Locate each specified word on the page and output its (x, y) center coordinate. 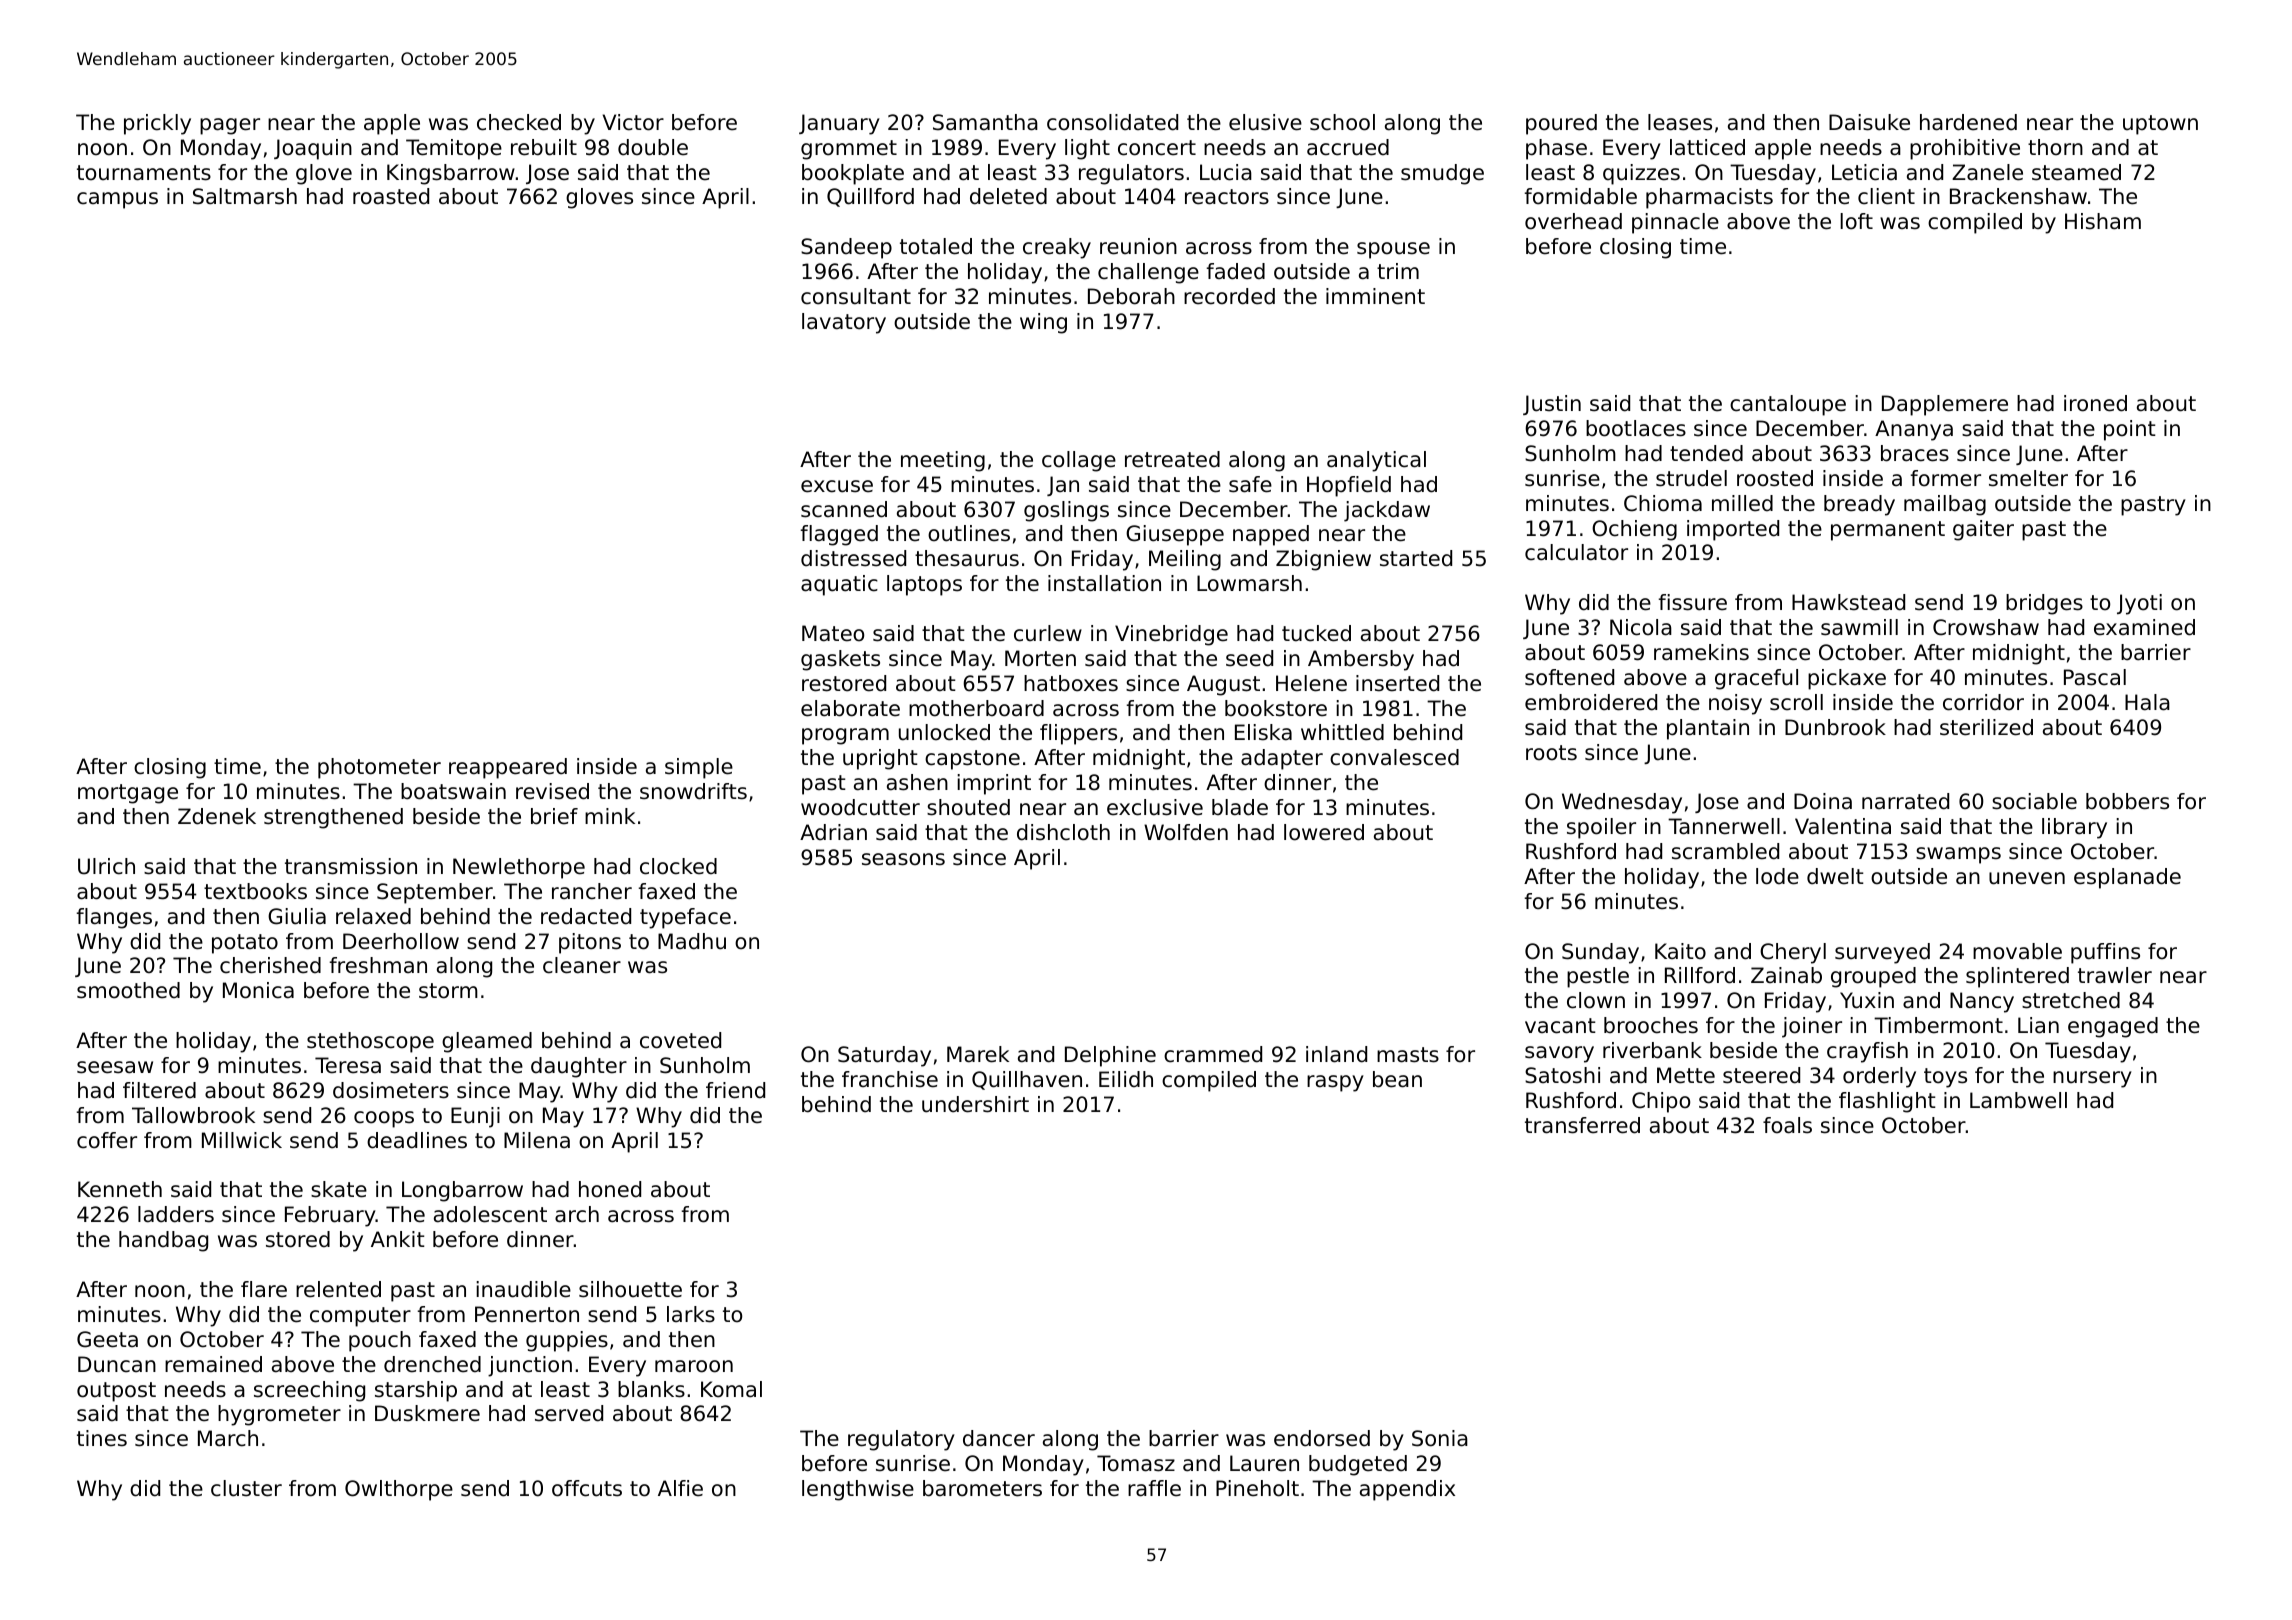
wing (1043, 323)
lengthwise (858, 1490)
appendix (1407, 1490)
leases (1680, 122)
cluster (246, 1488)
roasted (391, 196)
